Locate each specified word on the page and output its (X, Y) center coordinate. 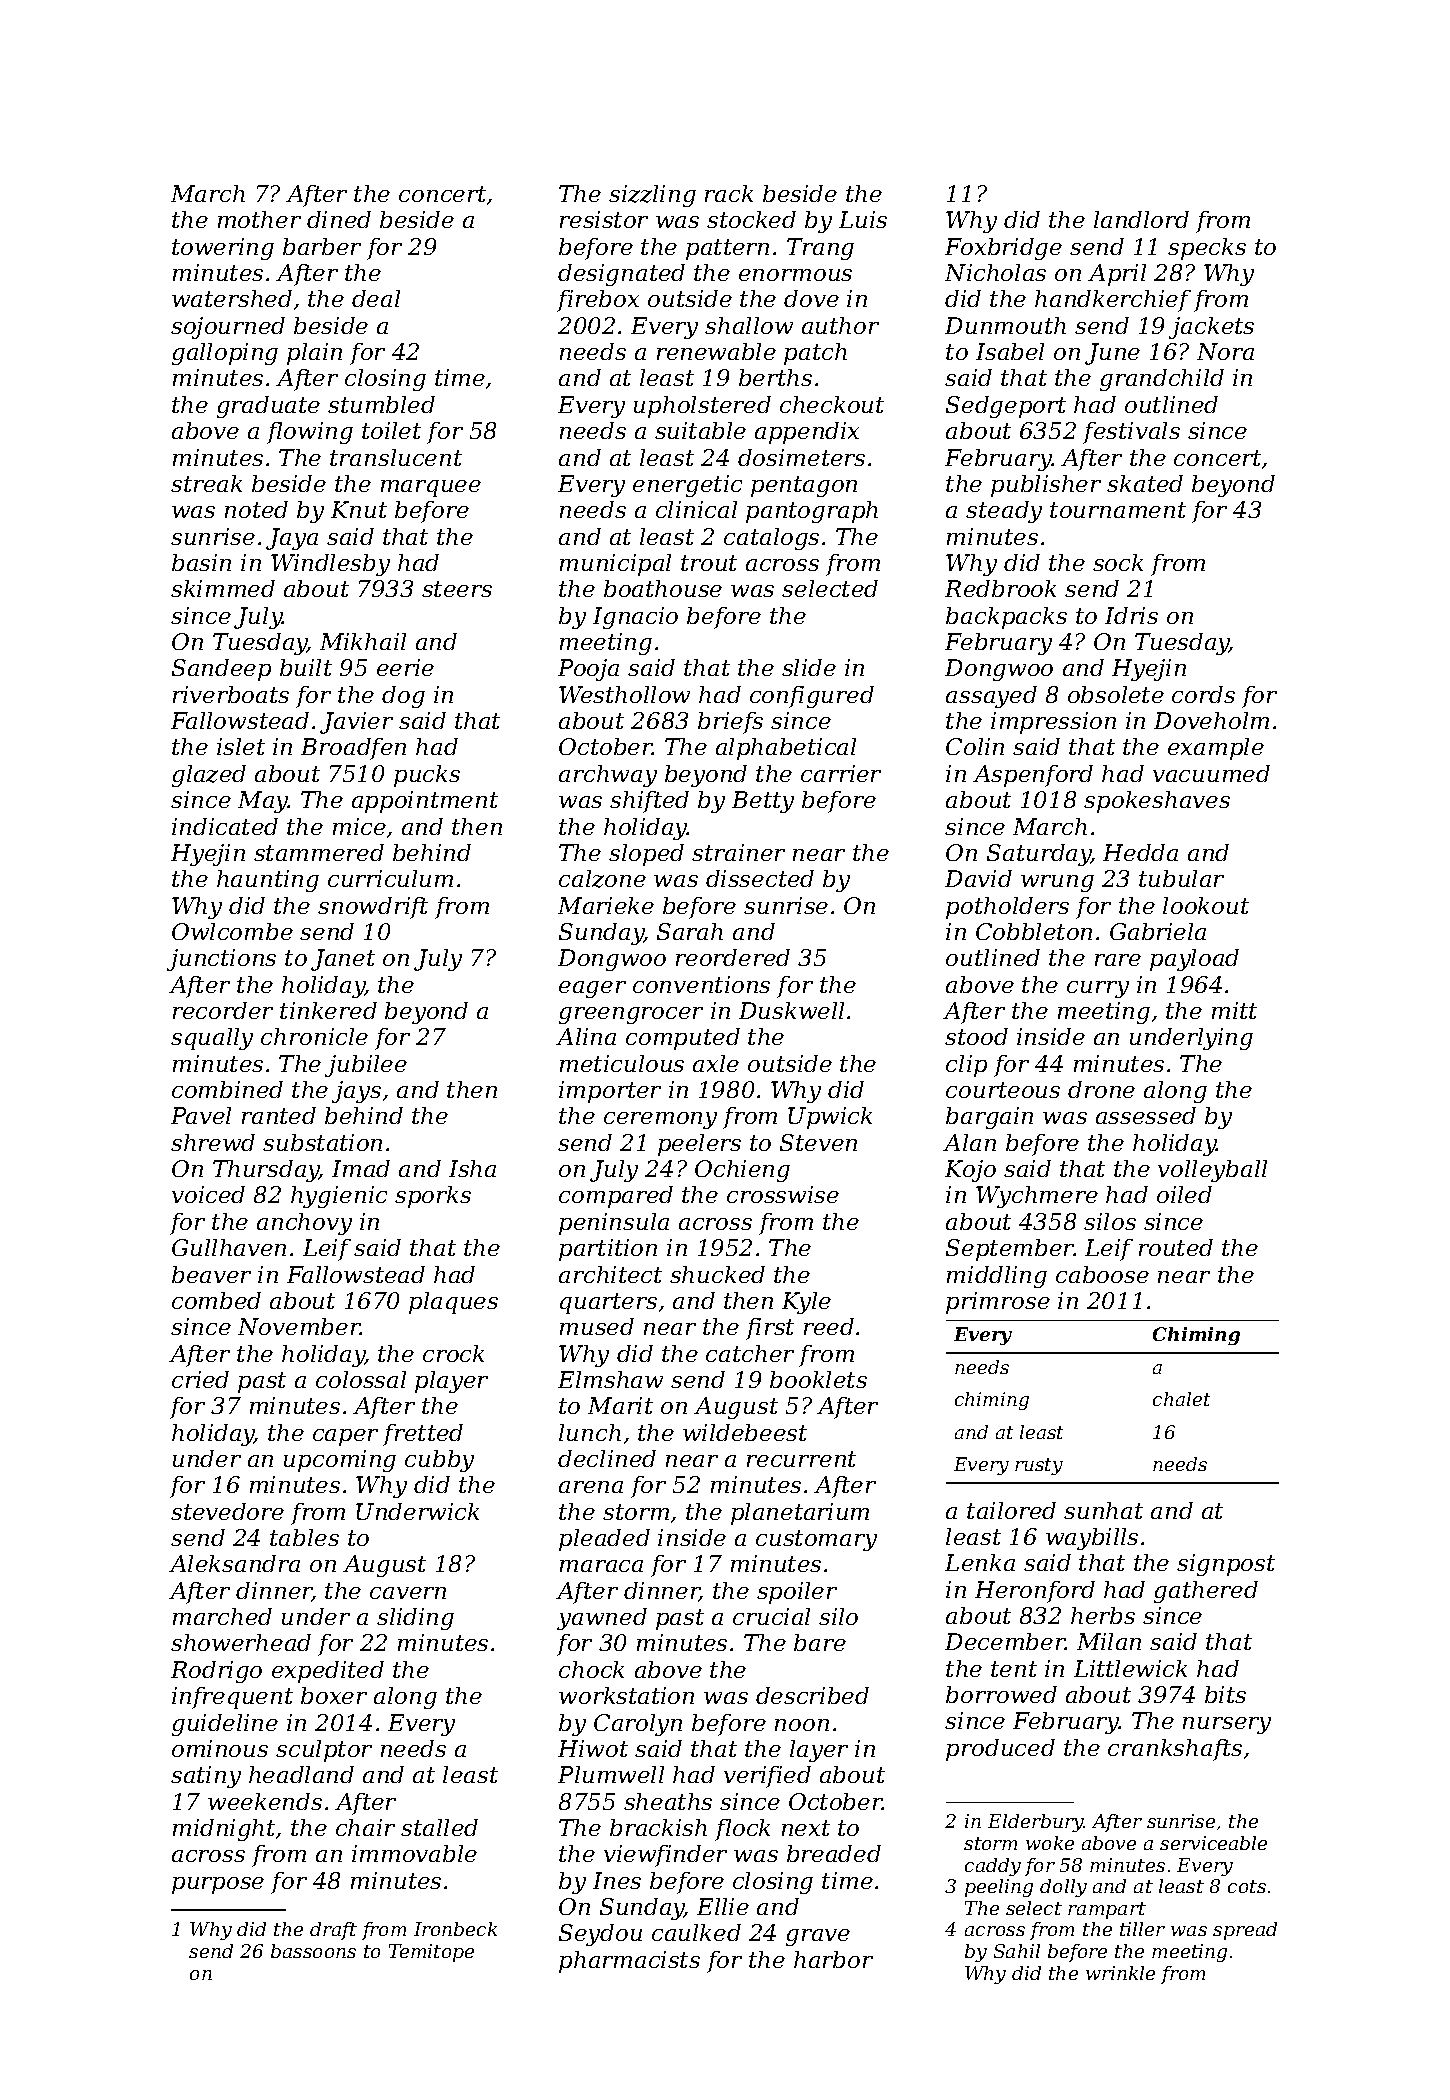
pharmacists (629, 1962)
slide (809, 667)
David (978, 878)
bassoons (313, 1951)
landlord (1141, 219)
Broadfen (353, 749)
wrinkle (1120, 1973)
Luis (863, 219)
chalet (1181, 1399)
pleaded (604, 1540)
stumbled (381, 404)
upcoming (340, 1461)
